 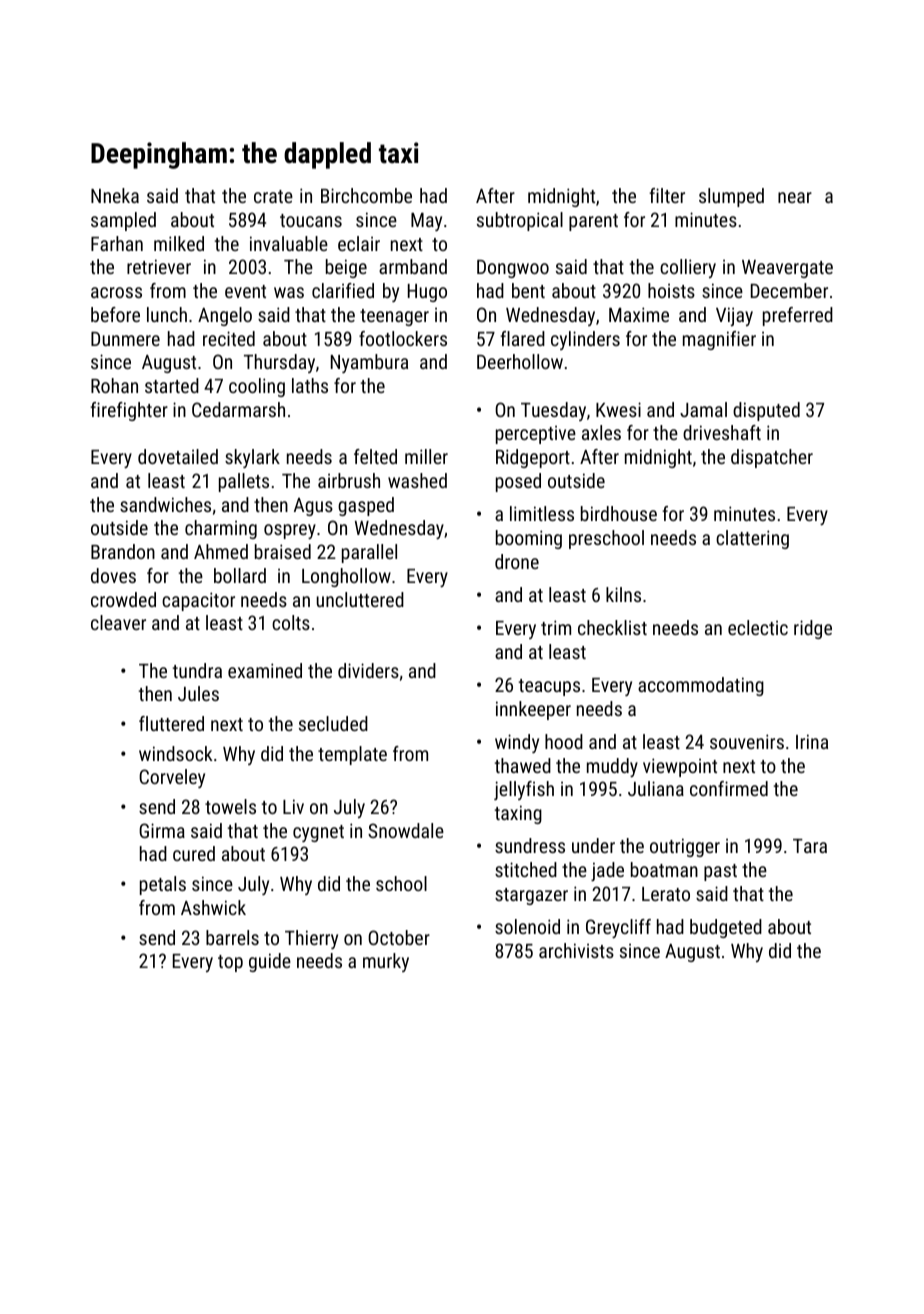 I want to click on firefighter, so click(x=129, y=411).
